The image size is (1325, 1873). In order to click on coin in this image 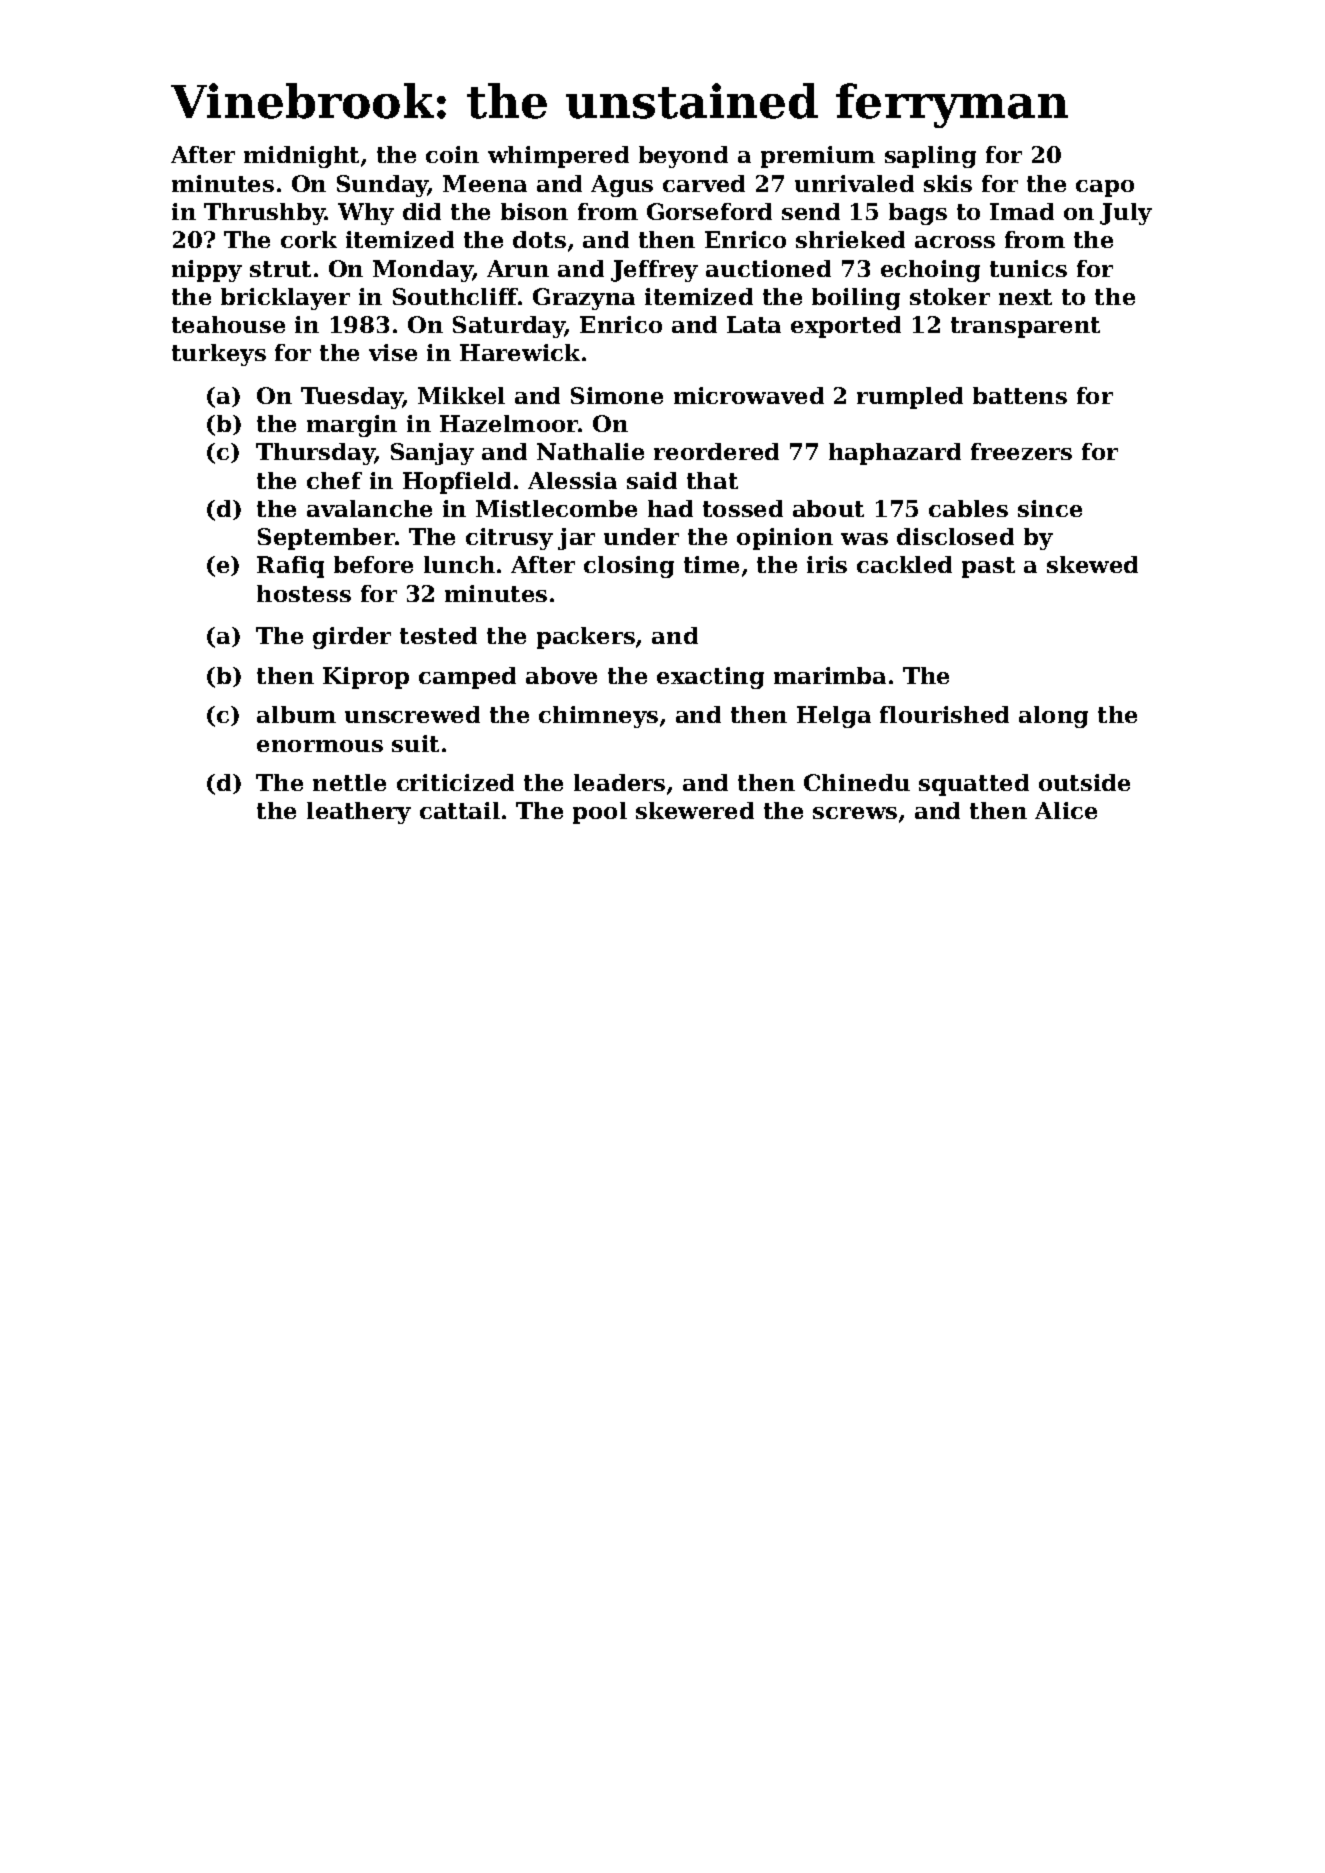, I will do `click(452, 154)`.
